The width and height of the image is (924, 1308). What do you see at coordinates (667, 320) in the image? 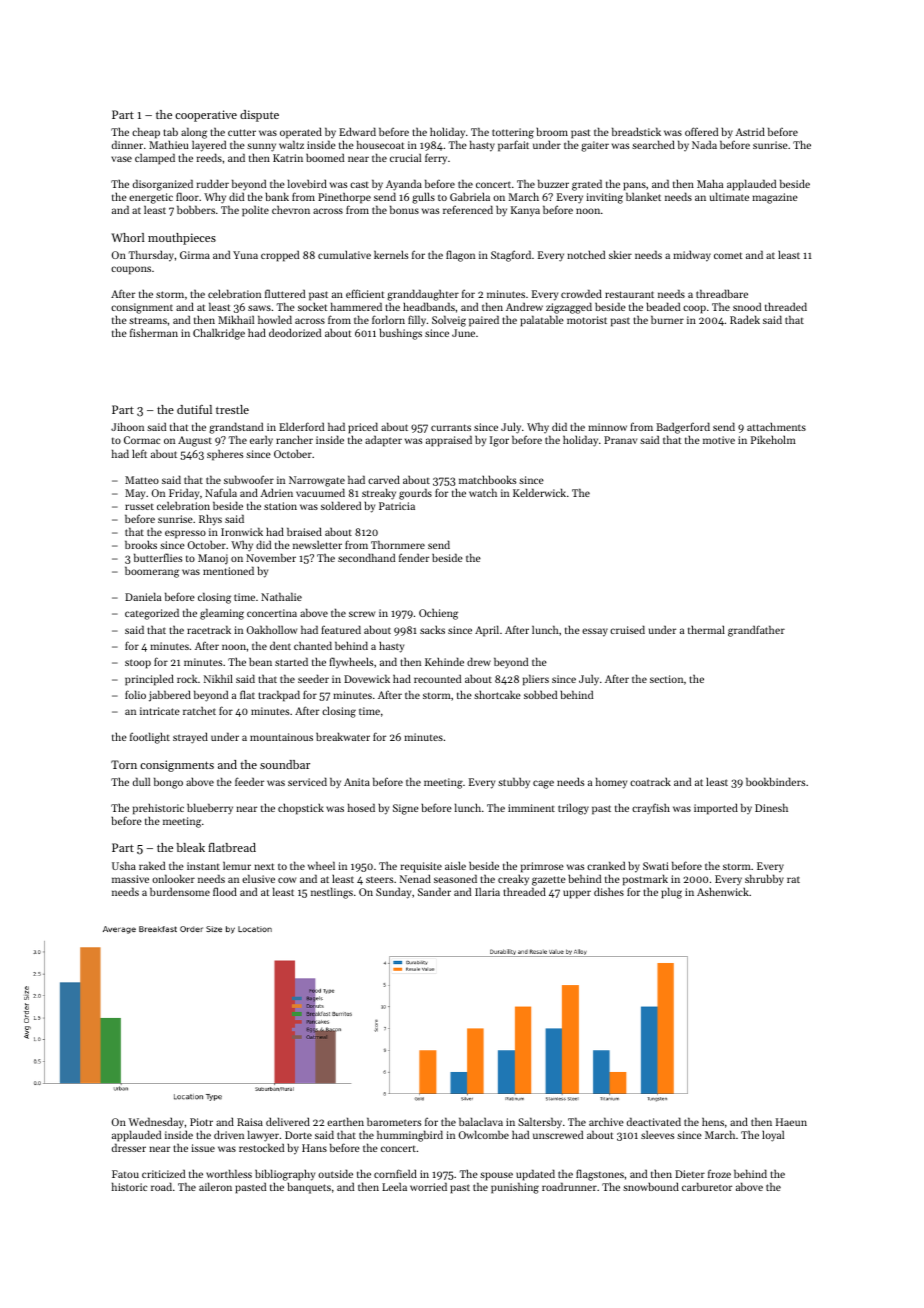
I see `burner` at bounding box center [667, 320].
